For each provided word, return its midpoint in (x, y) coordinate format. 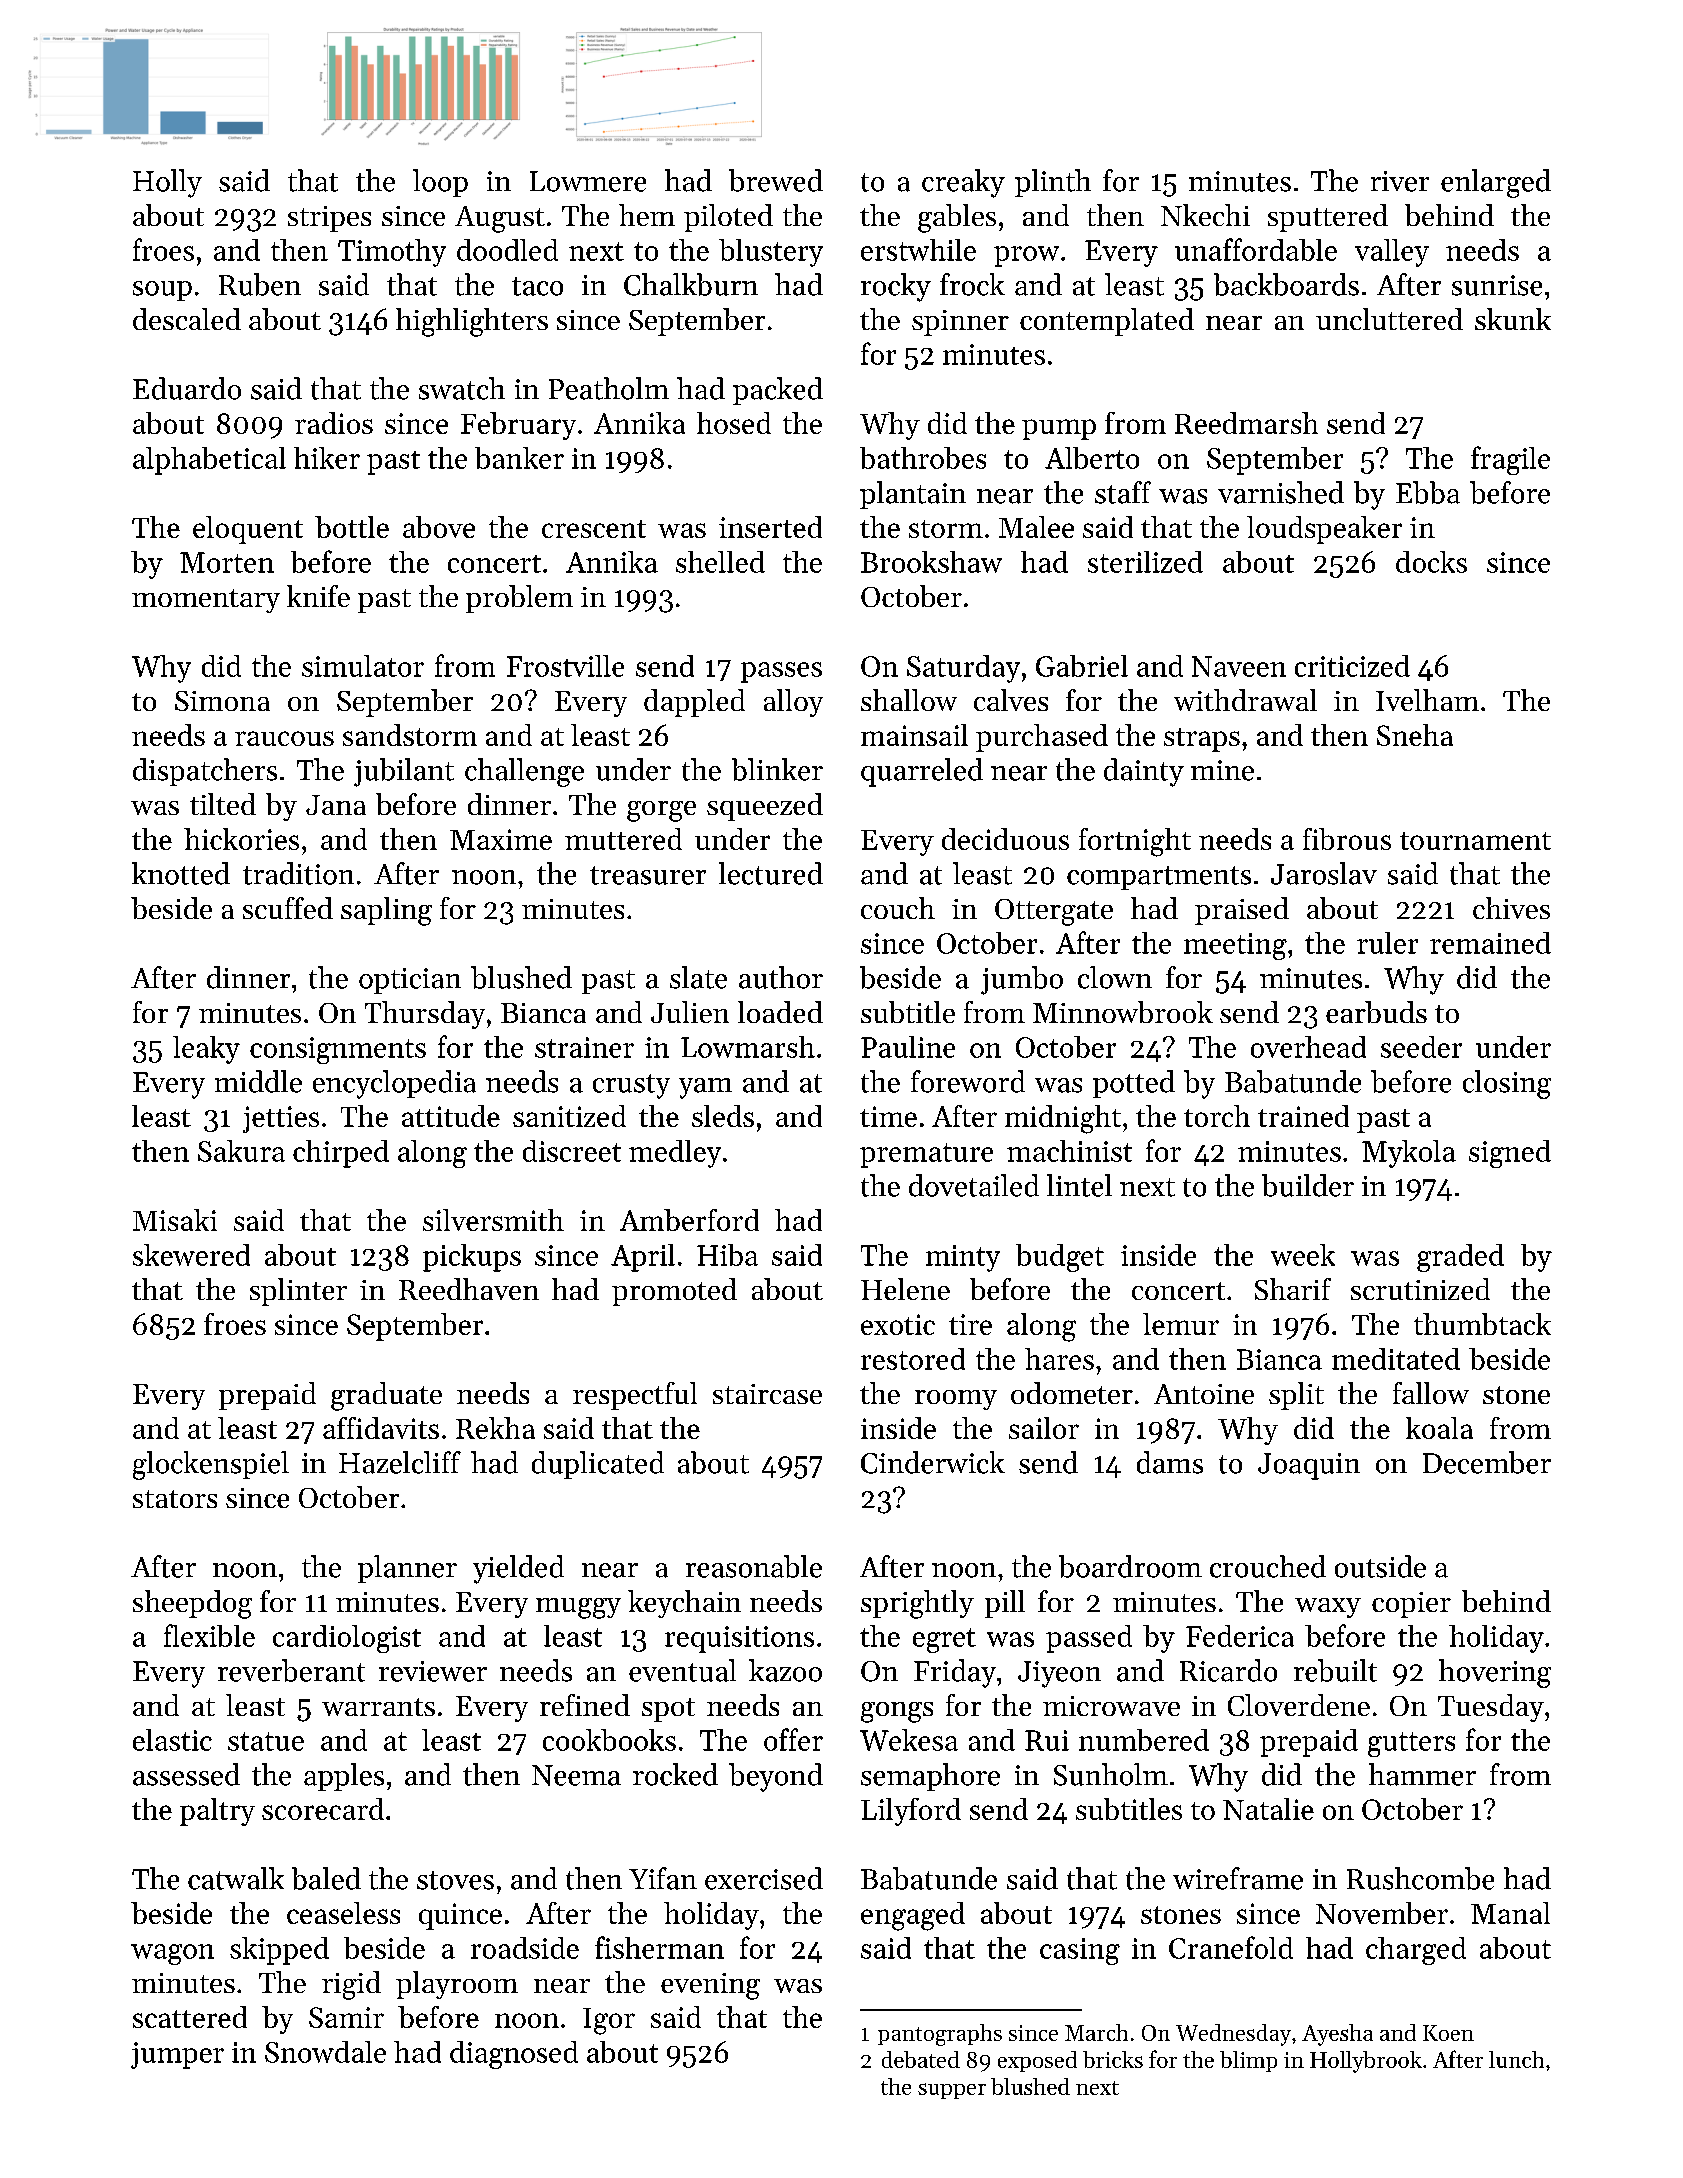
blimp (1248, 2061)
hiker (327, 458)
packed (778, 391)
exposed (1037, 2061)
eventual (682, 1670)
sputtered (1328, 218)
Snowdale (325, 2052)
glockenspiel (211, 1465)
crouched (1268, 1566)
